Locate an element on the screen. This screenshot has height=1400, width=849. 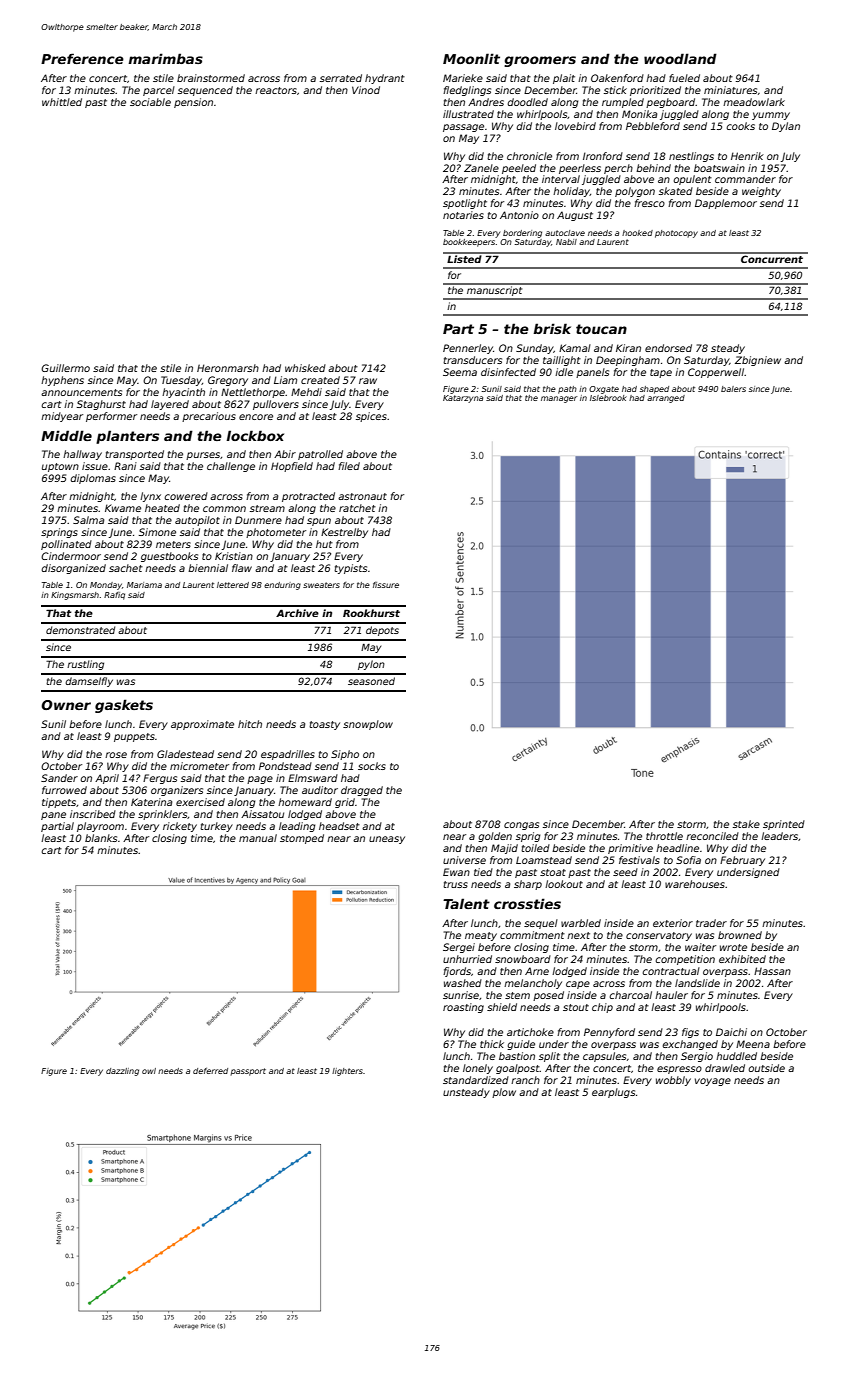
dazzling is located at coordinates (122, 1072).
